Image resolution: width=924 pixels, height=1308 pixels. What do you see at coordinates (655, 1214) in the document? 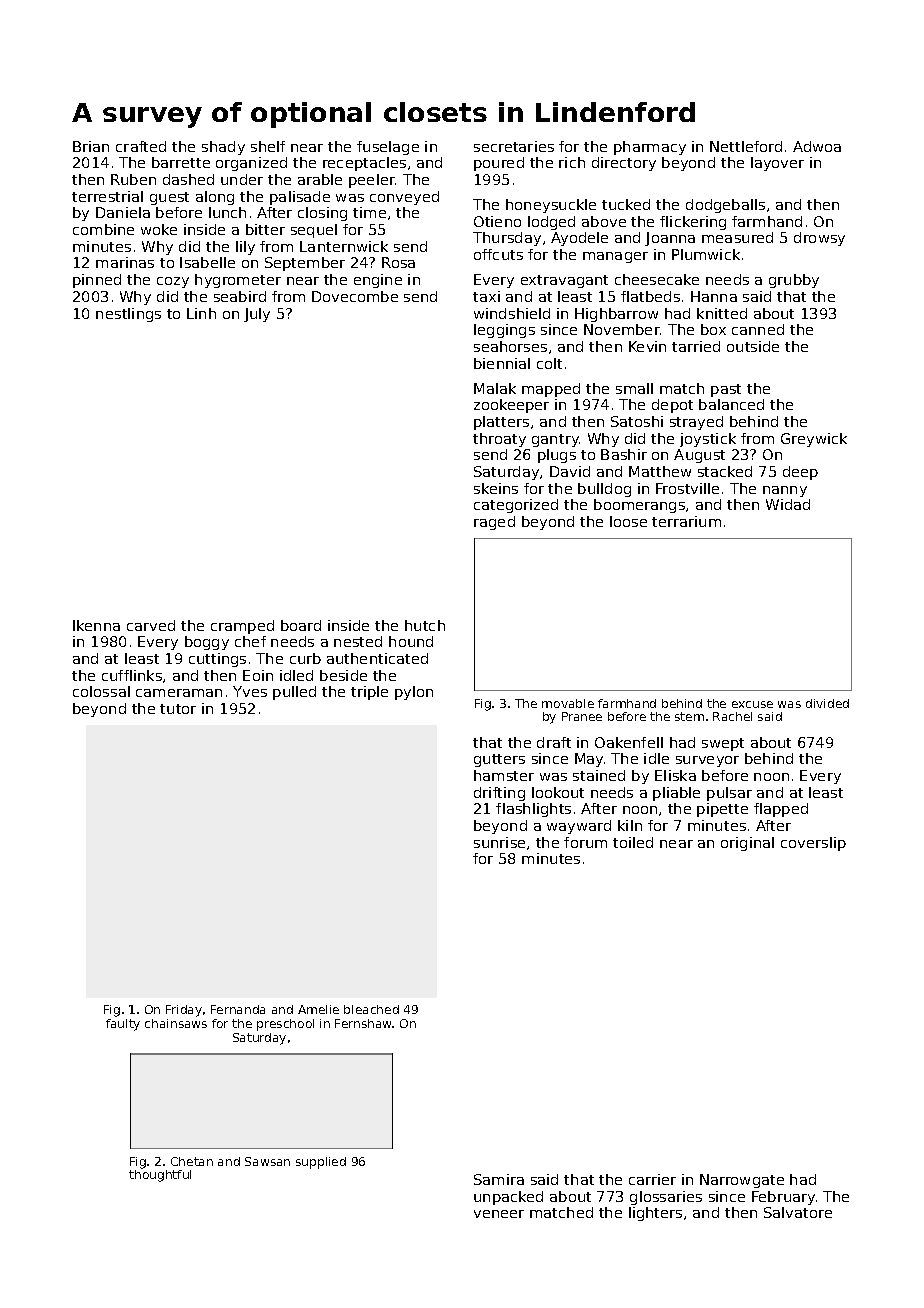
I see `lighters` at bounding box center [655, 1214].
